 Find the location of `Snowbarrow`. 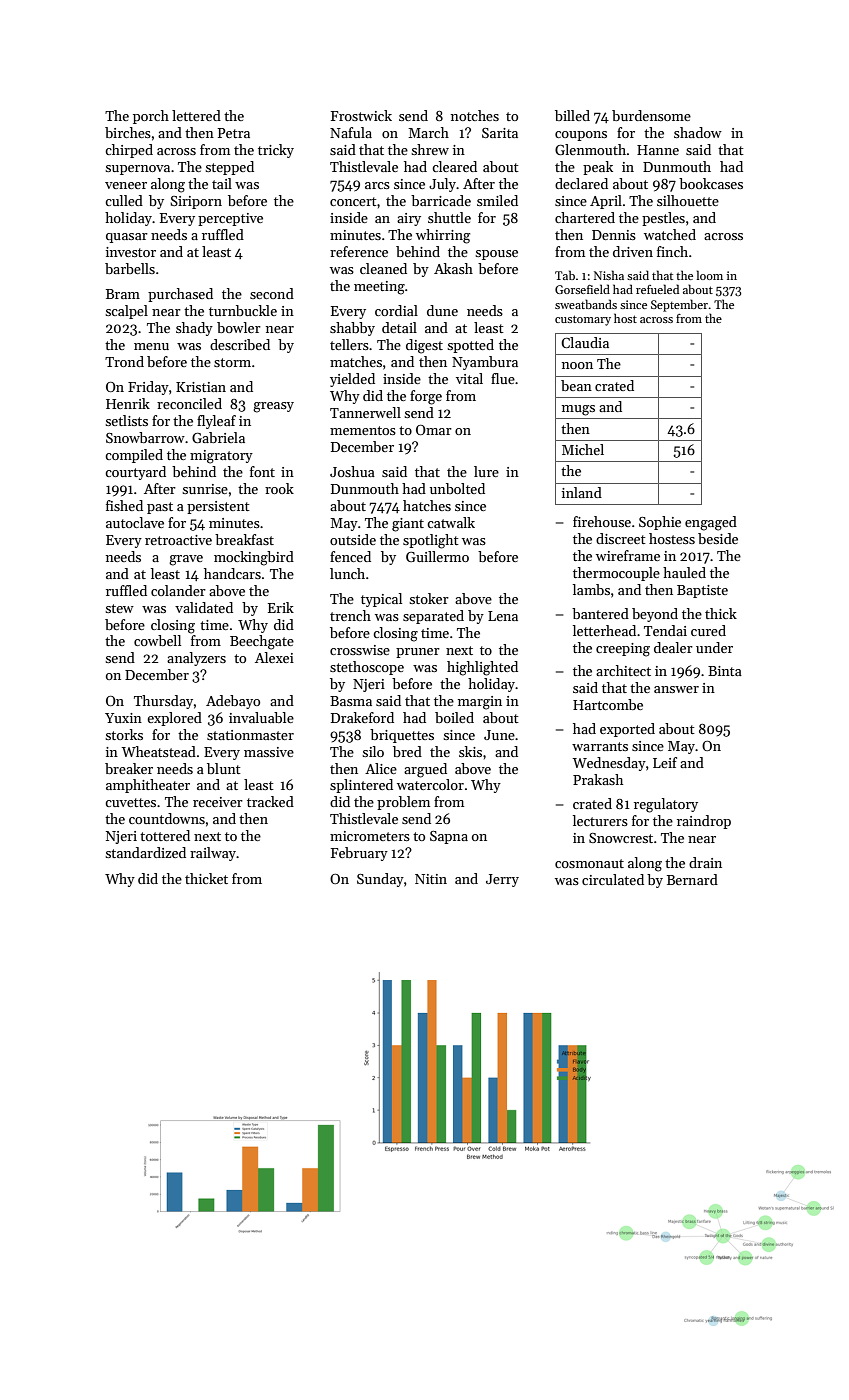

Snowbarrow is located at coordinates (145, 437).
